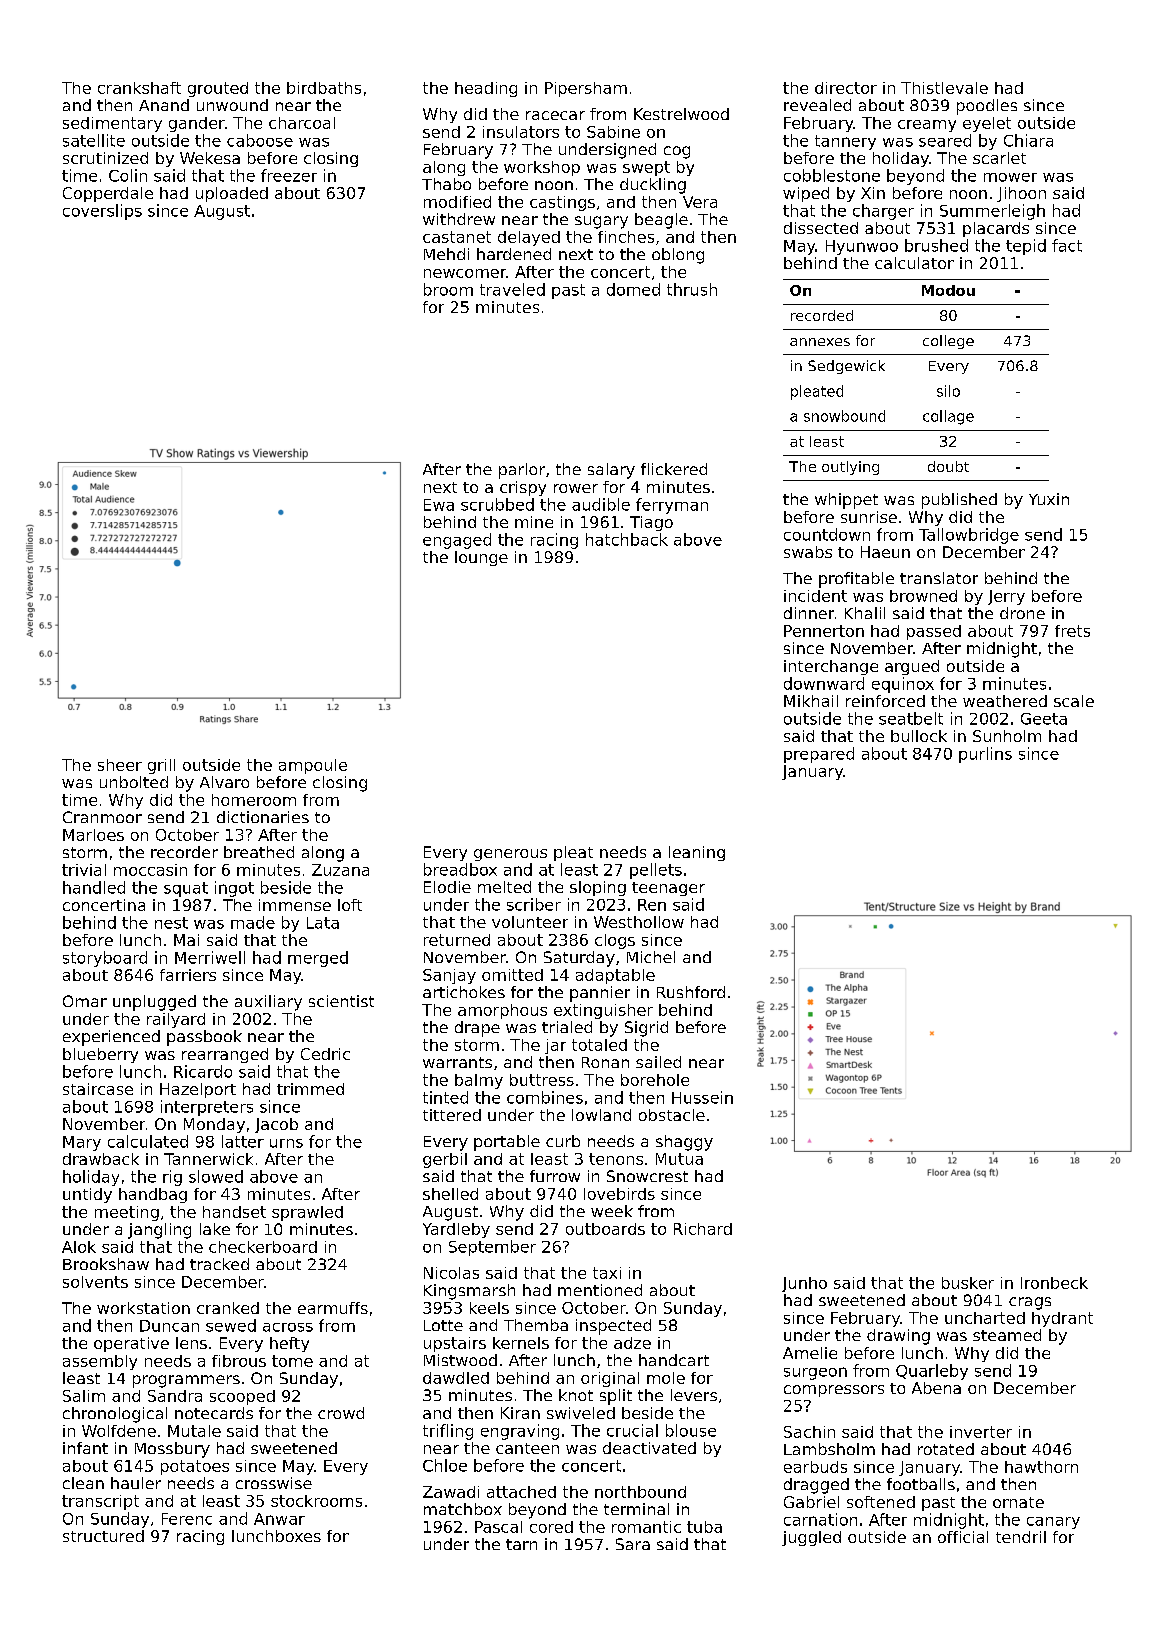 Image resolution: width=1160 pixels, height=1641 pixels. Describe the element at coordinates (919, 736) in the image. I see `bullock` at that location.
